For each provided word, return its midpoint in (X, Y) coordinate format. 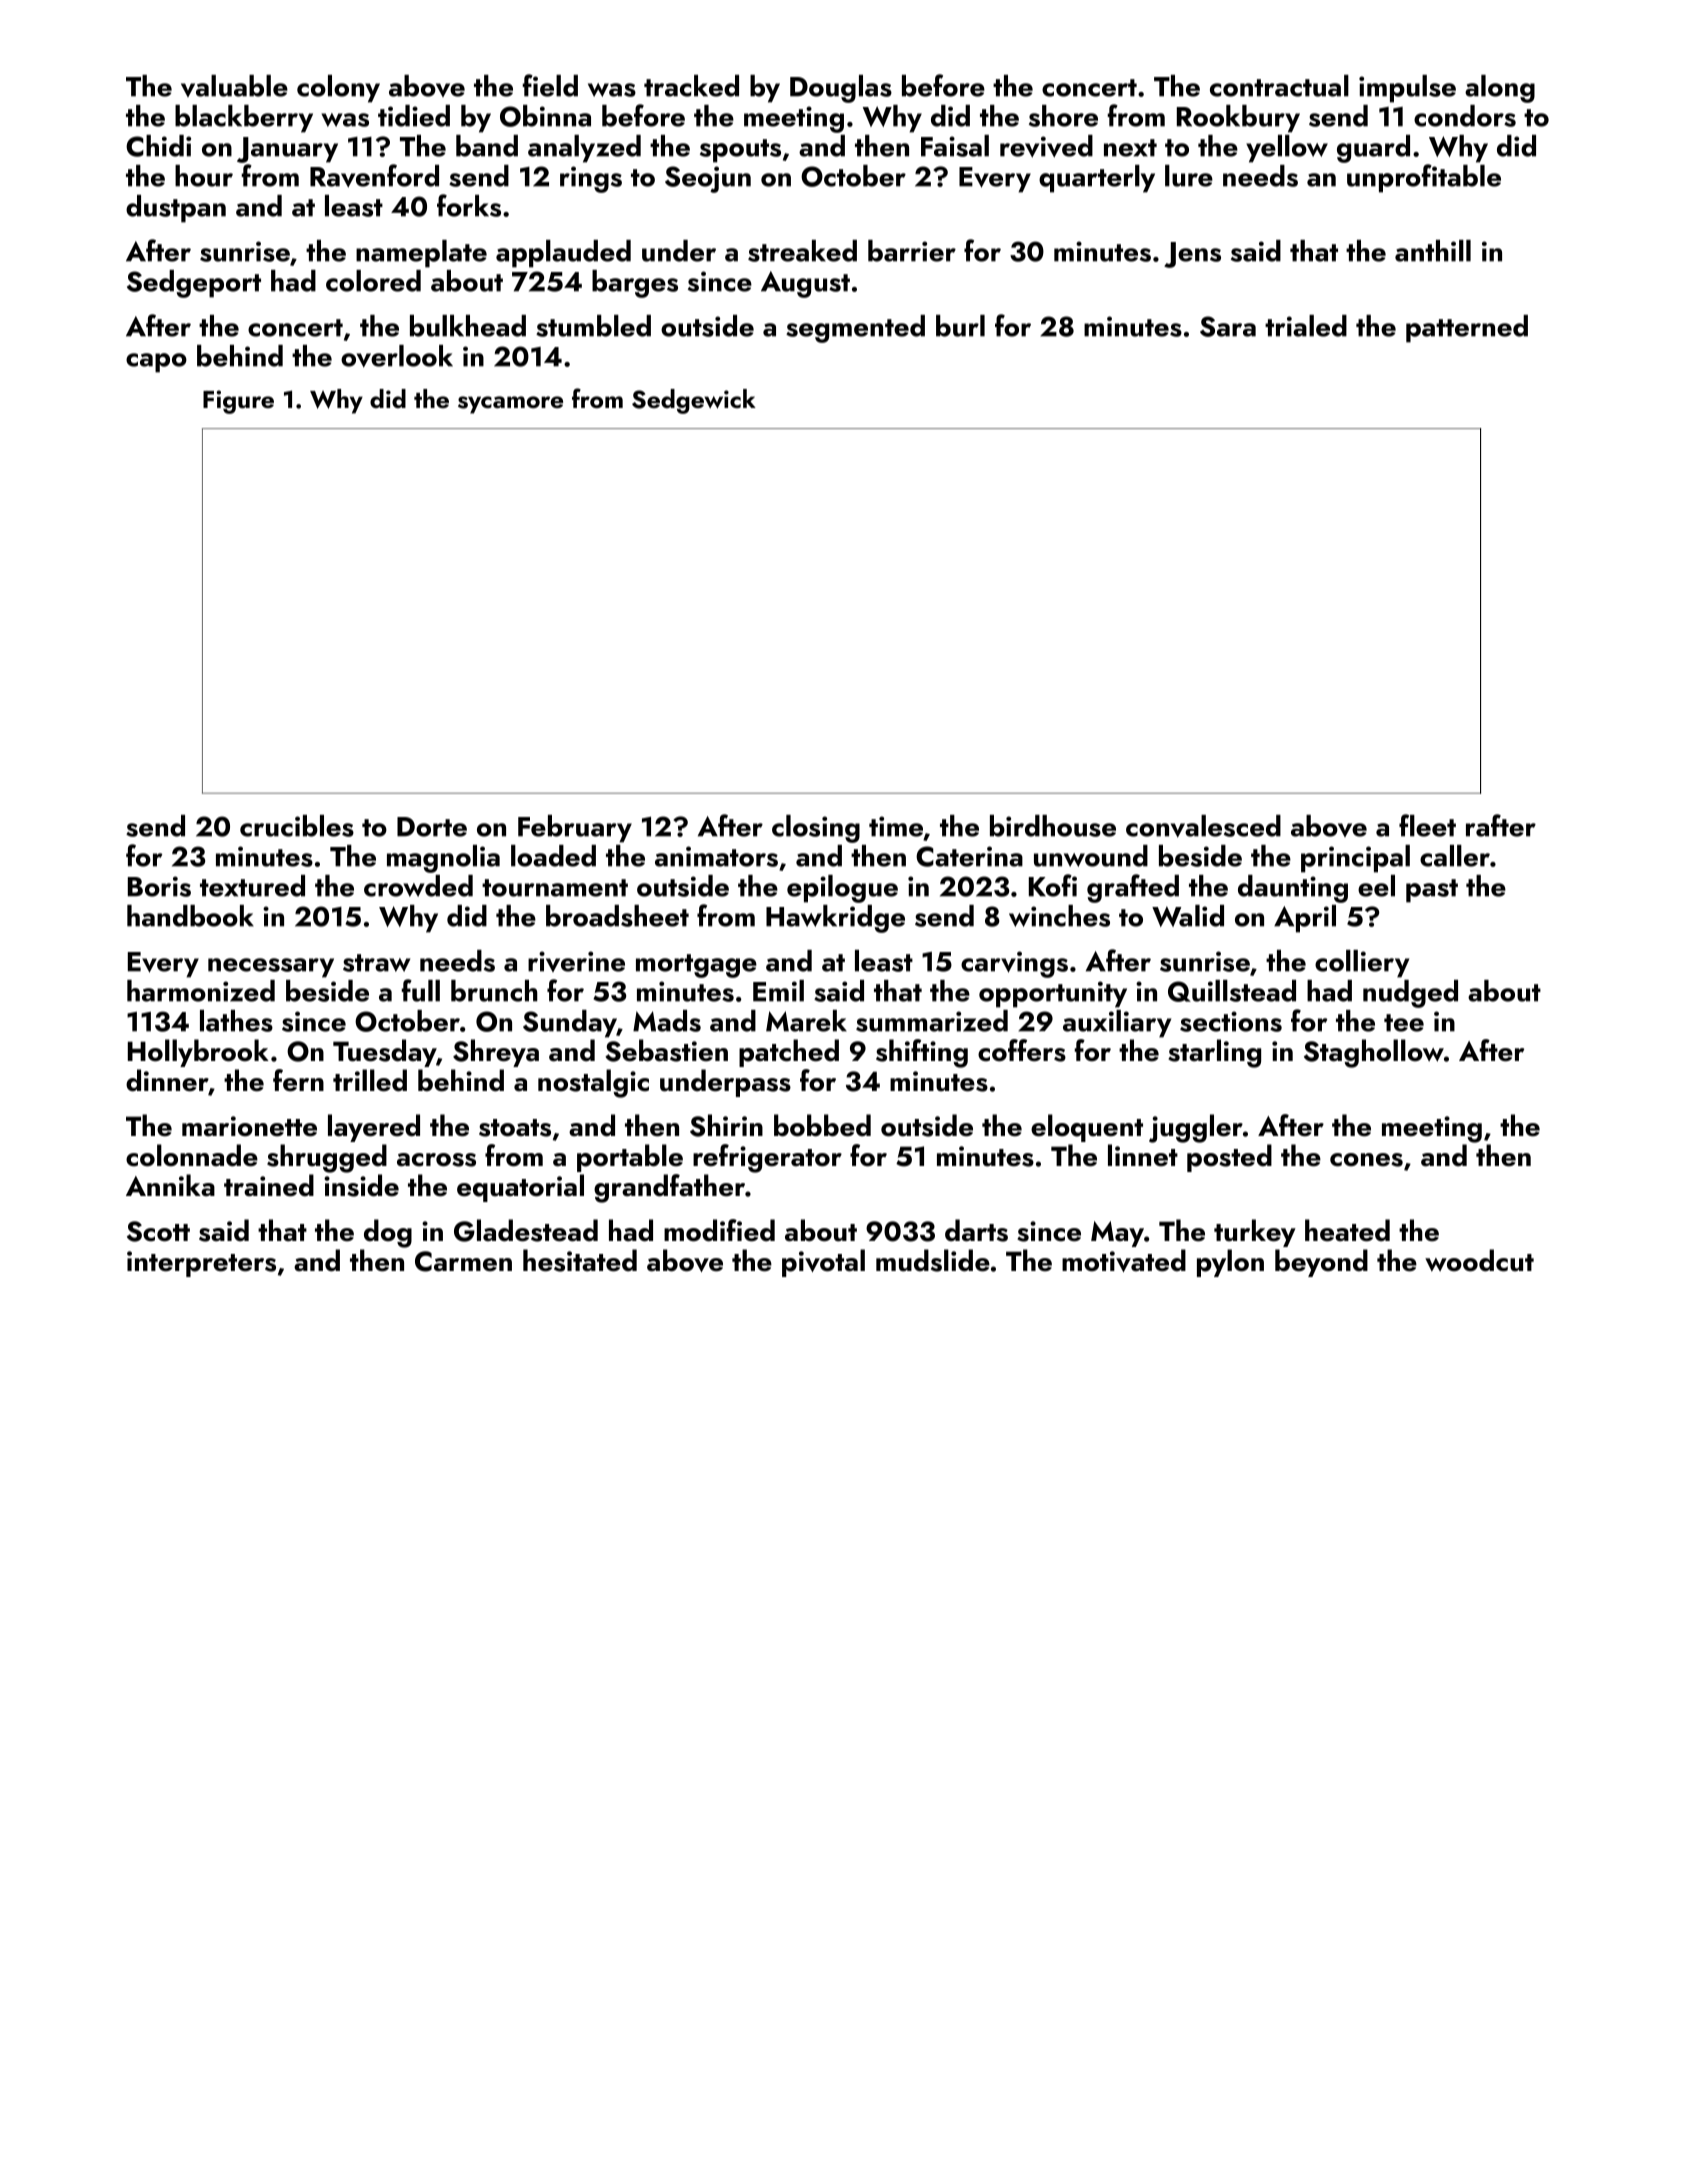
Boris (159, 886)
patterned (1467, 329)
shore (1063, 116)
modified (719, 1230)
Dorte (432, 827)
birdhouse (1053, 826)
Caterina (969, 856)
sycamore (510, 405)
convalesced (1203, 826)
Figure (238, 402)
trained (269, 1185)
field (550, 85)
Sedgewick (694, 401)
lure (1189, 176)
